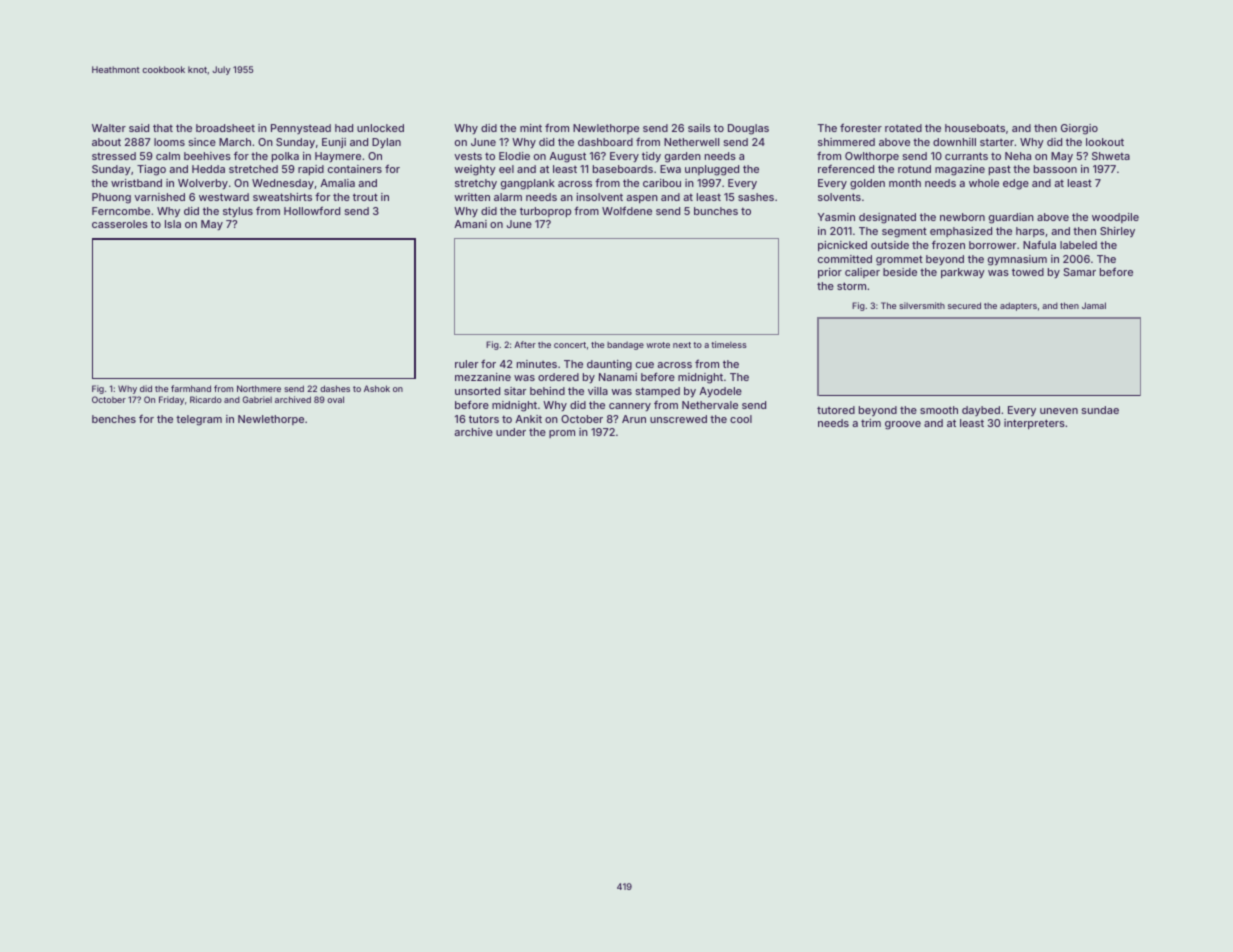 The image size is (1233, 952). I want to click on Ashok, so click(377, 388).
